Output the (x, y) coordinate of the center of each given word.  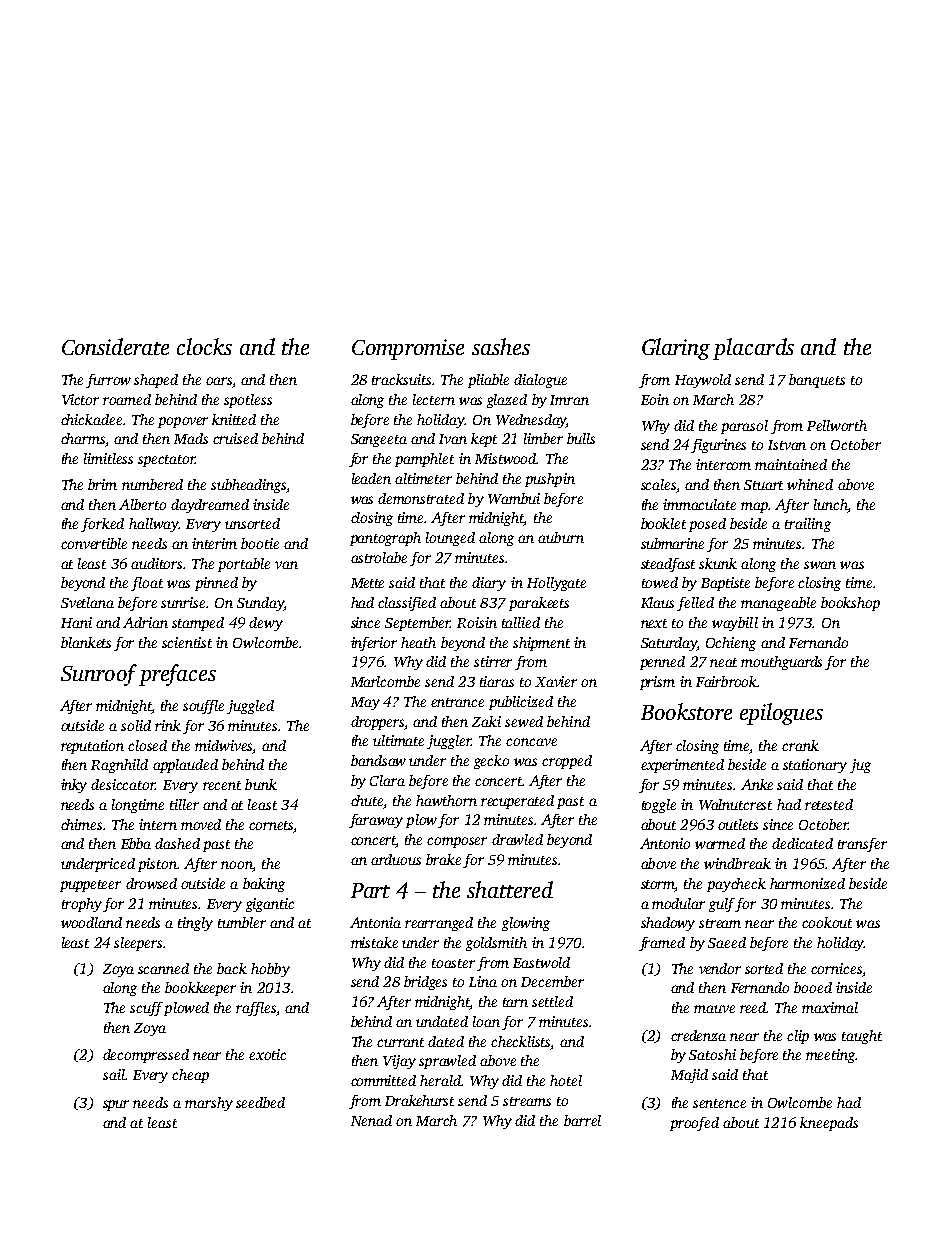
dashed (177, 843)
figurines (718, 446)
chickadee (91, 419)
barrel (582, 1120)
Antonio (665, 843)
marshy (209, 1104)
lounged (450, 539)
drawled (517, 839)
